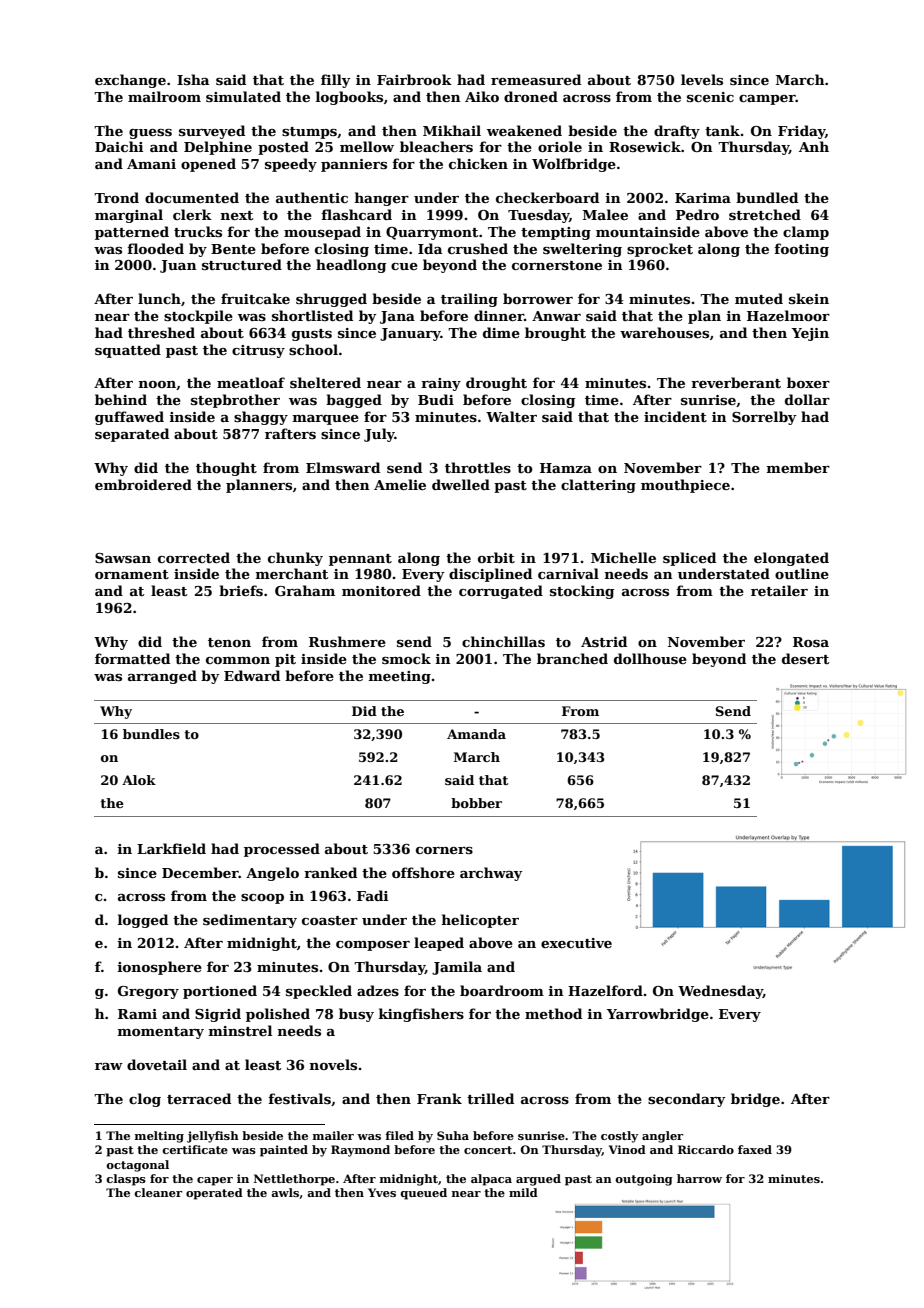 The width and height of the screenshot is (924, 1308). Describe the element at coordinates (193, 79) in the screenshot. I see `Isha` at that location.
